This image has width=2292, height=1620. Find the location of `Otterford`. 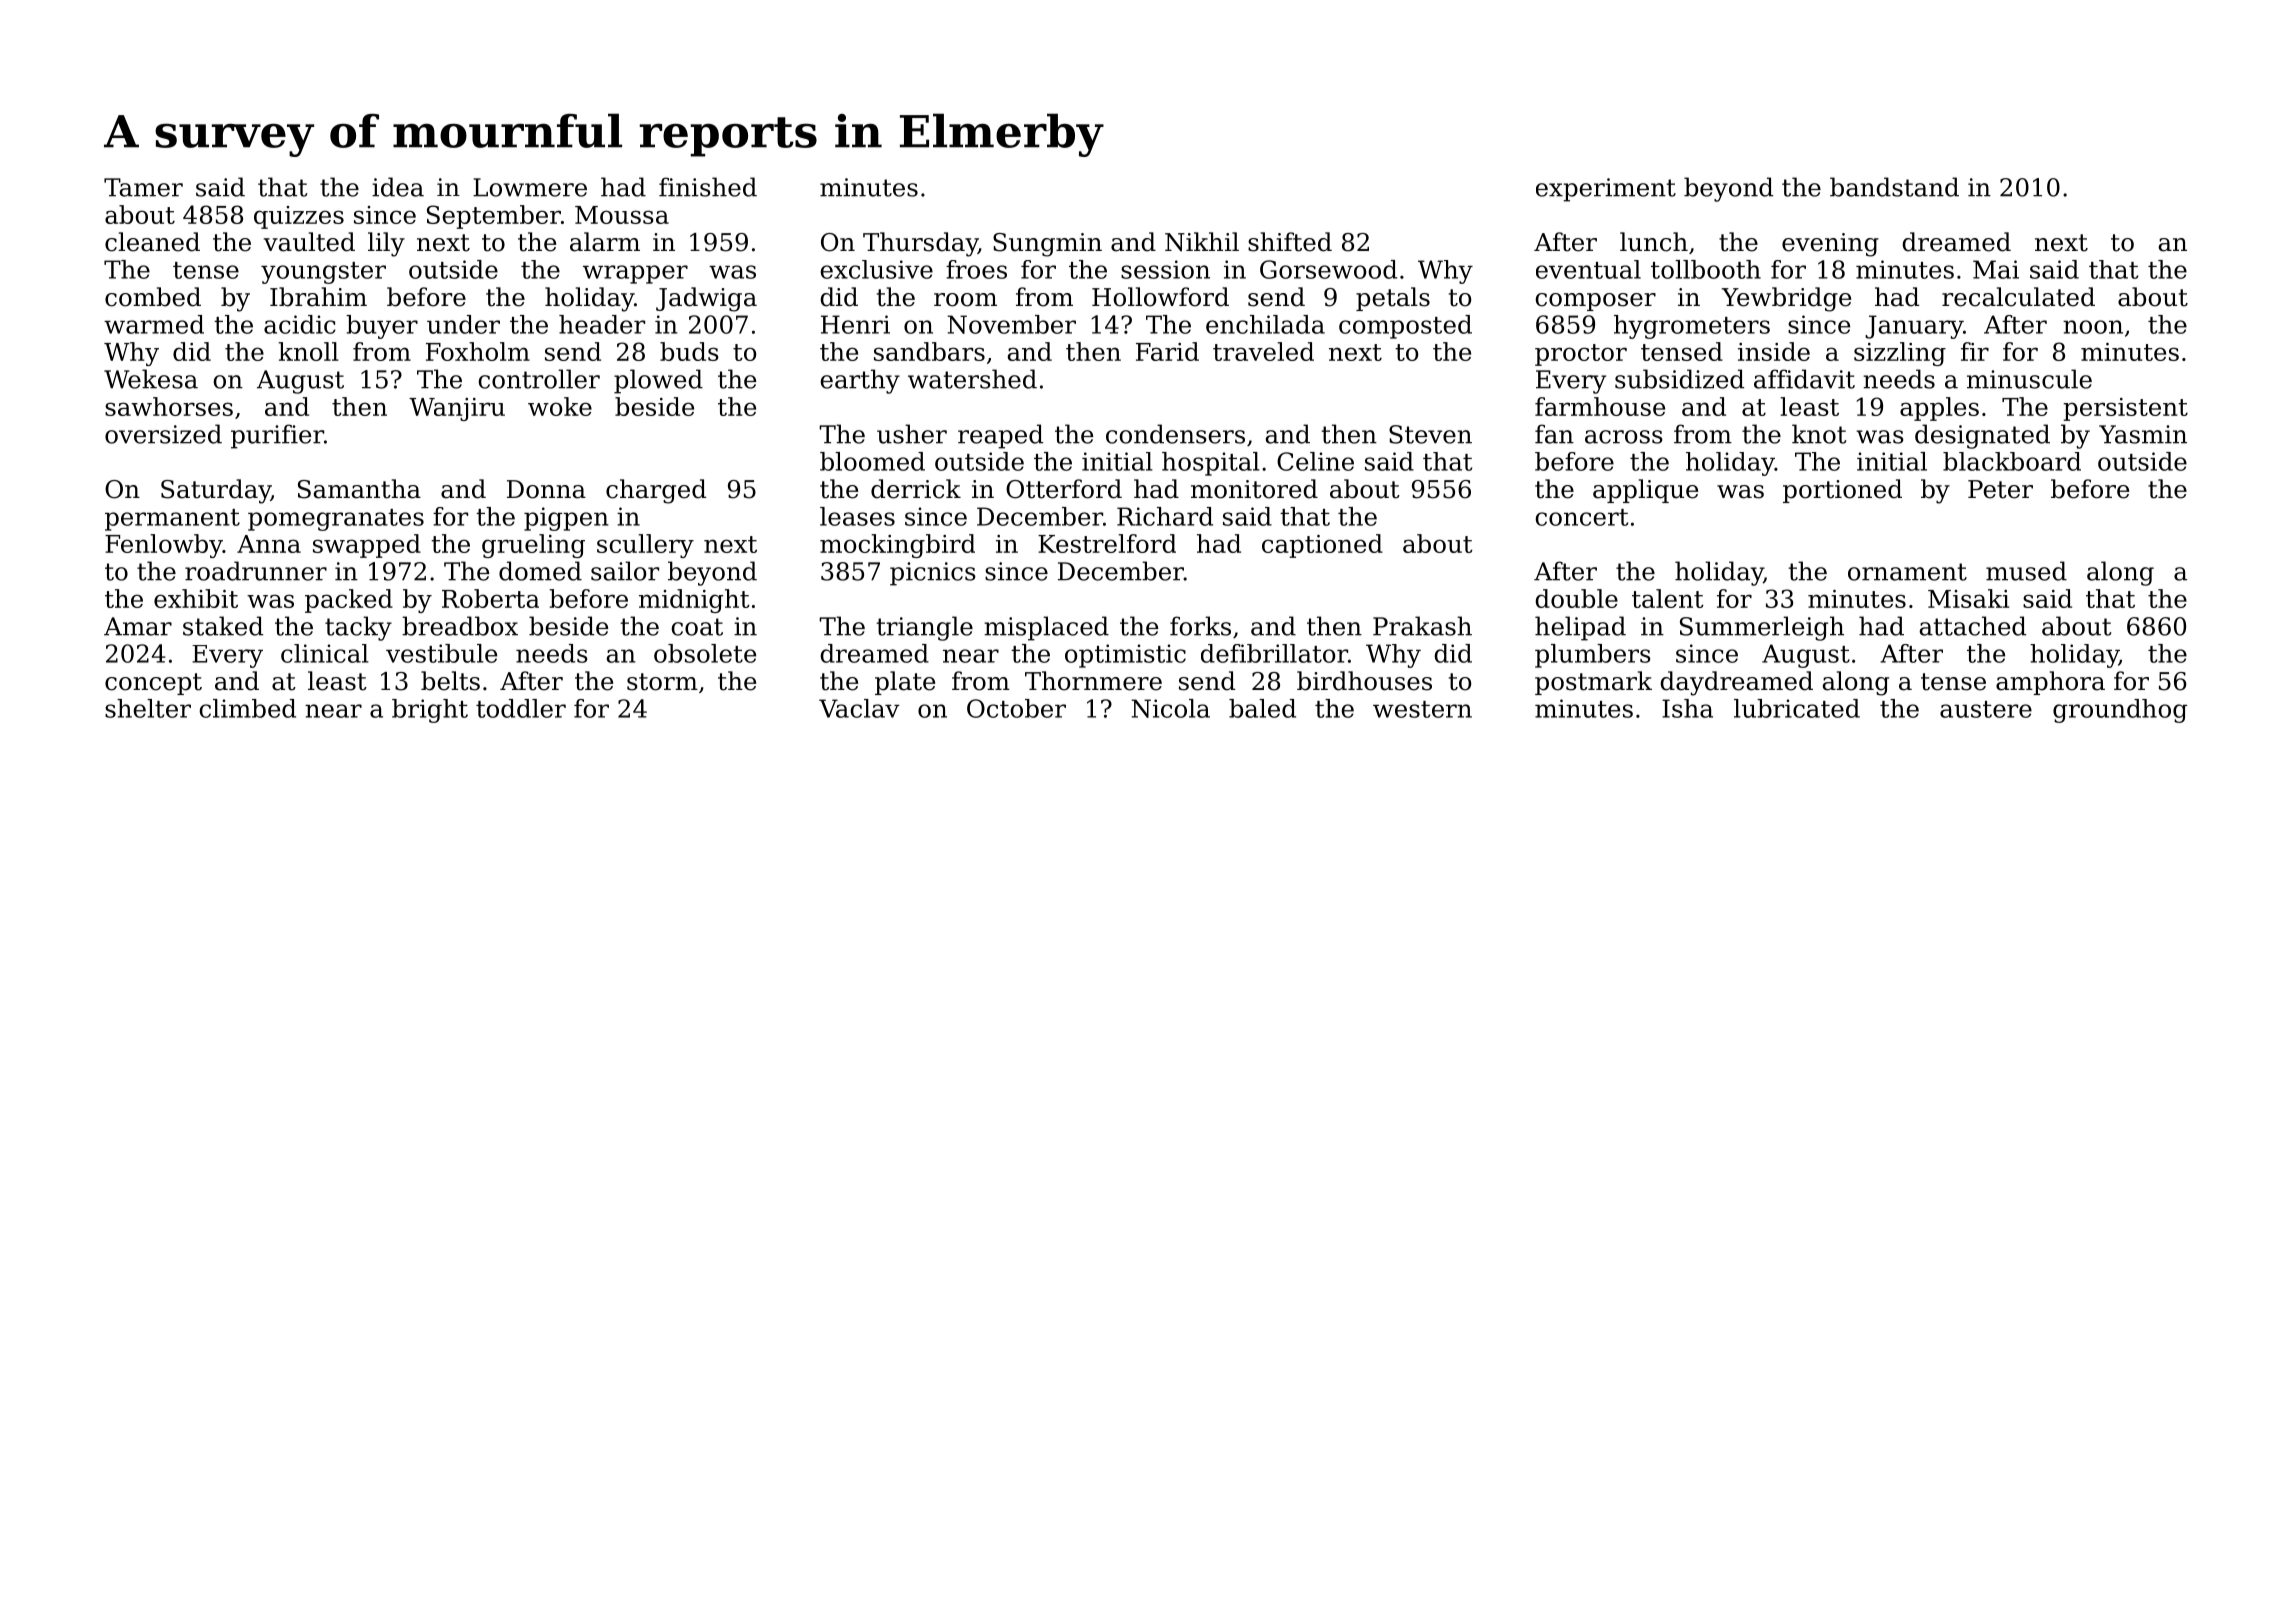

Otterford is located at coordinates (1064, 489).
